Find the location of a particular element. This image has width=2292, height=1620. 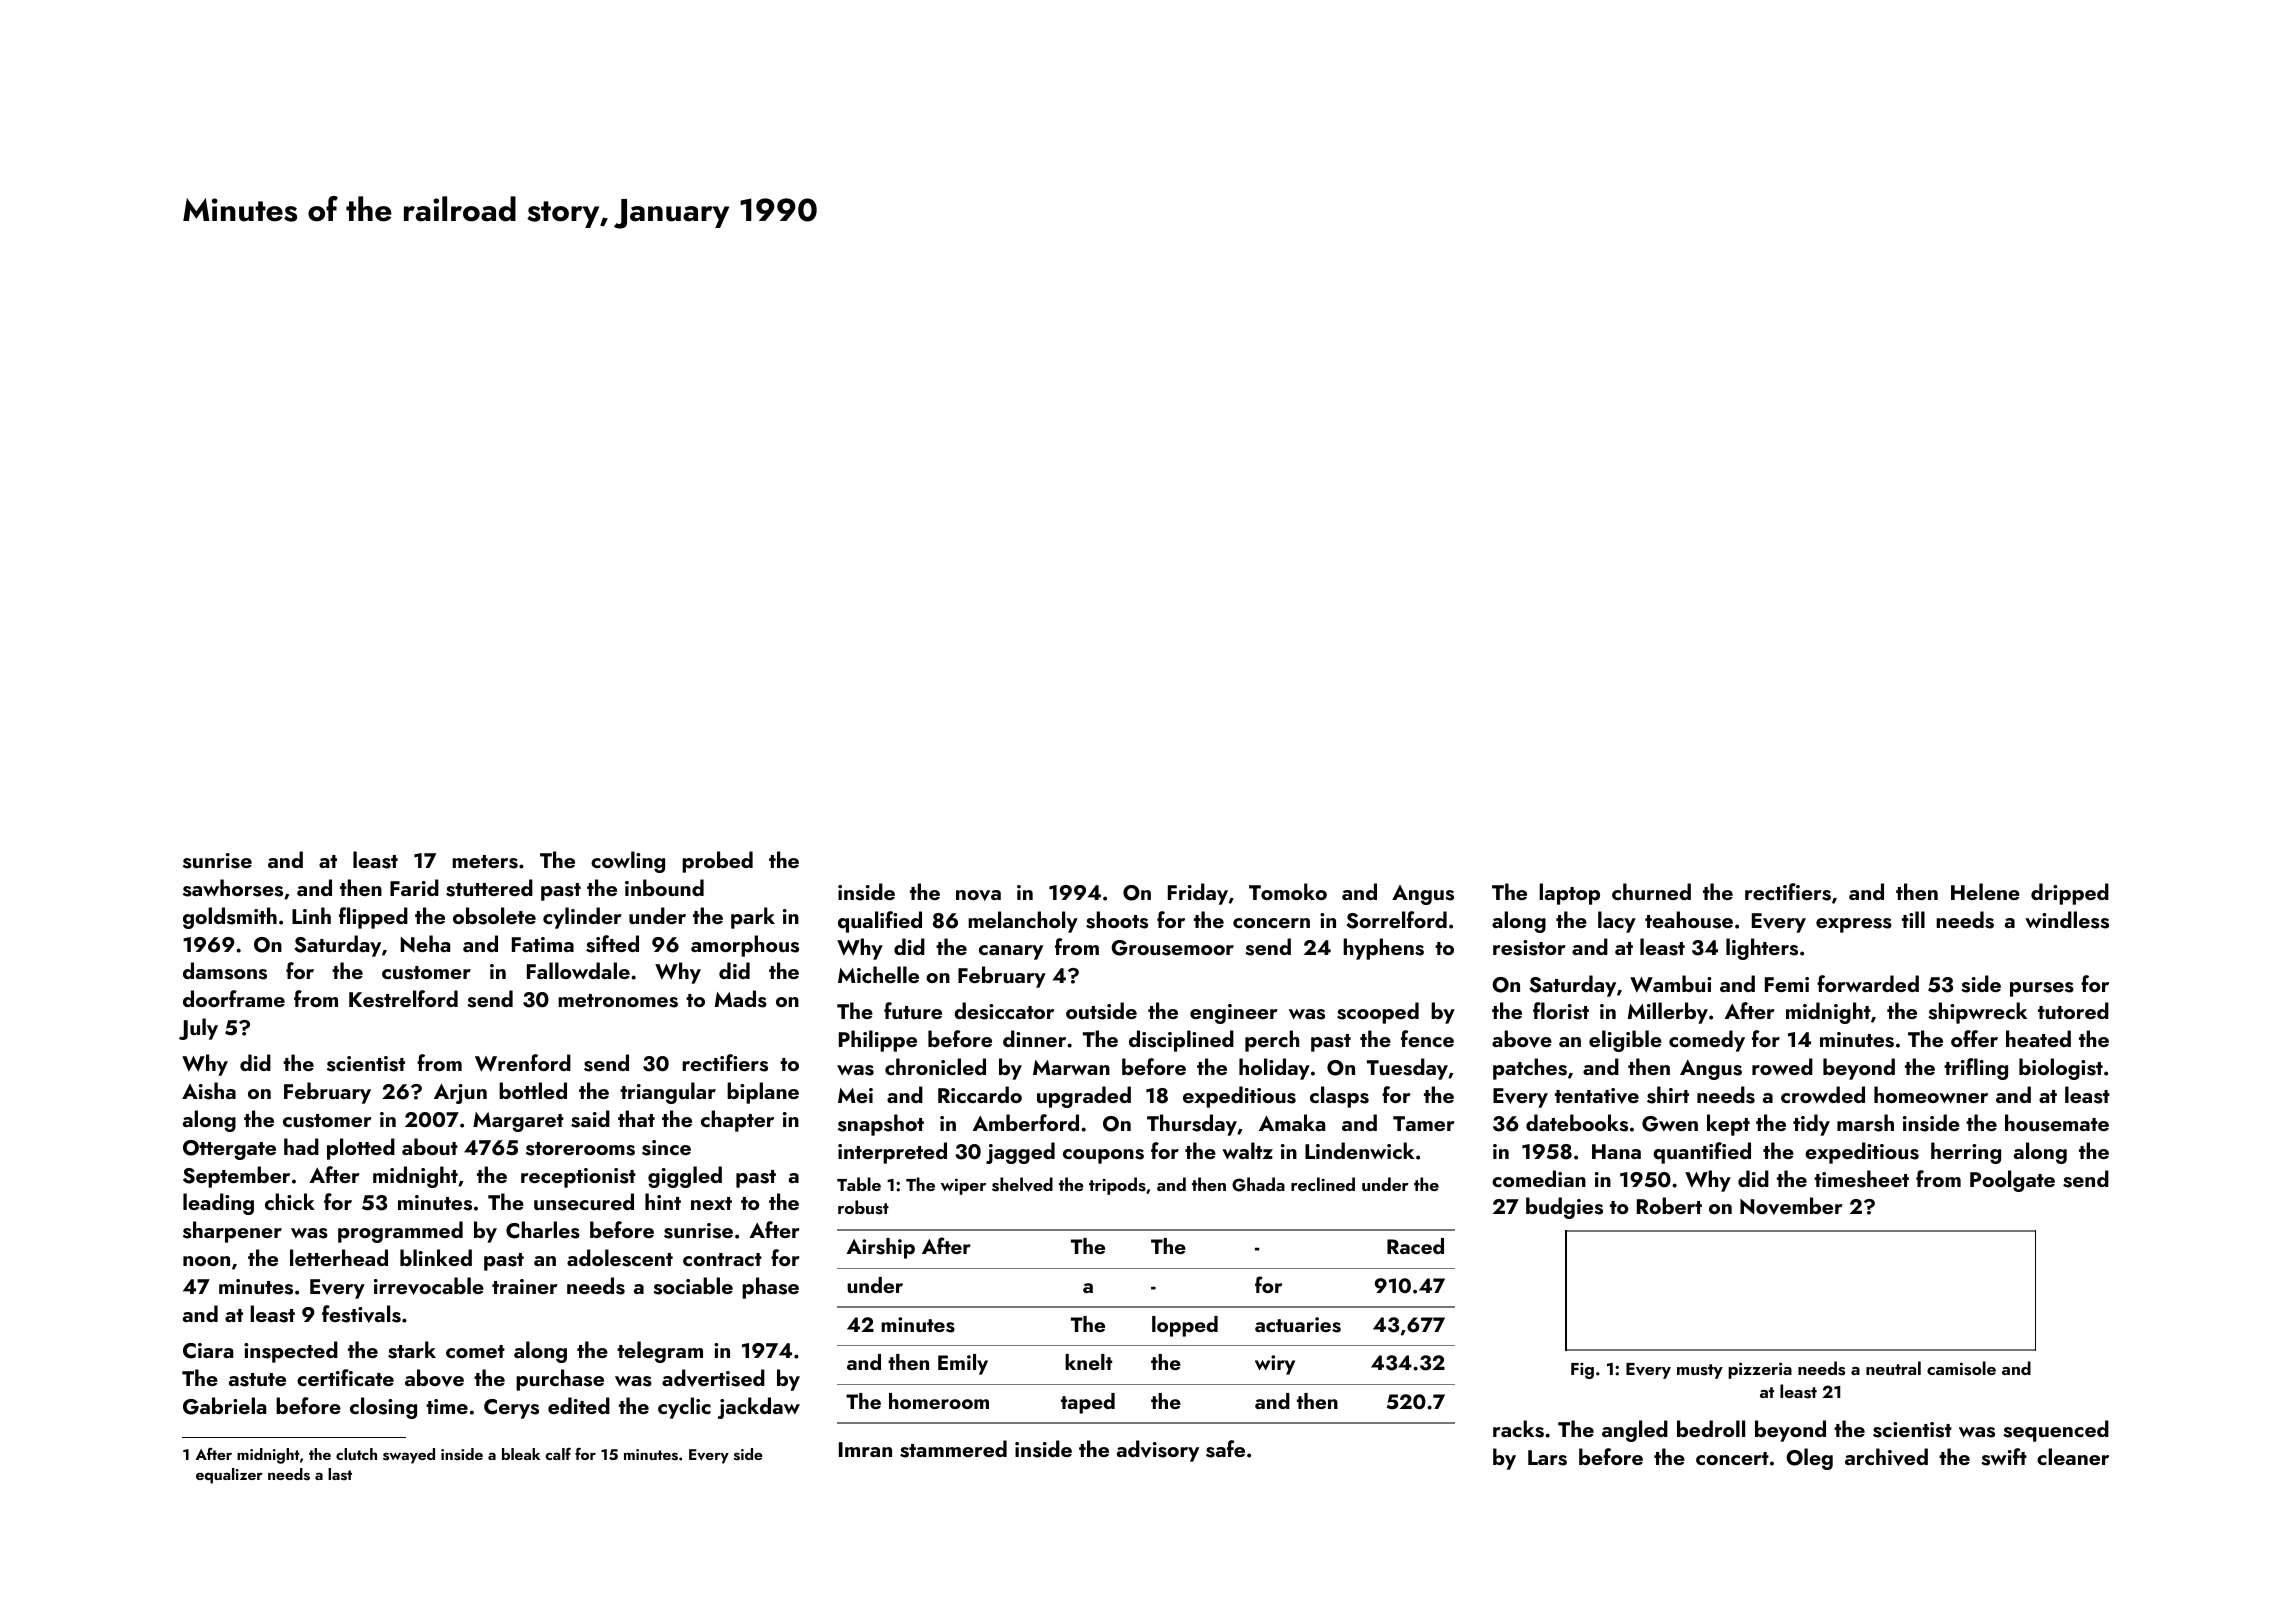

Amberford is located at coordinates (1025, 1122).
